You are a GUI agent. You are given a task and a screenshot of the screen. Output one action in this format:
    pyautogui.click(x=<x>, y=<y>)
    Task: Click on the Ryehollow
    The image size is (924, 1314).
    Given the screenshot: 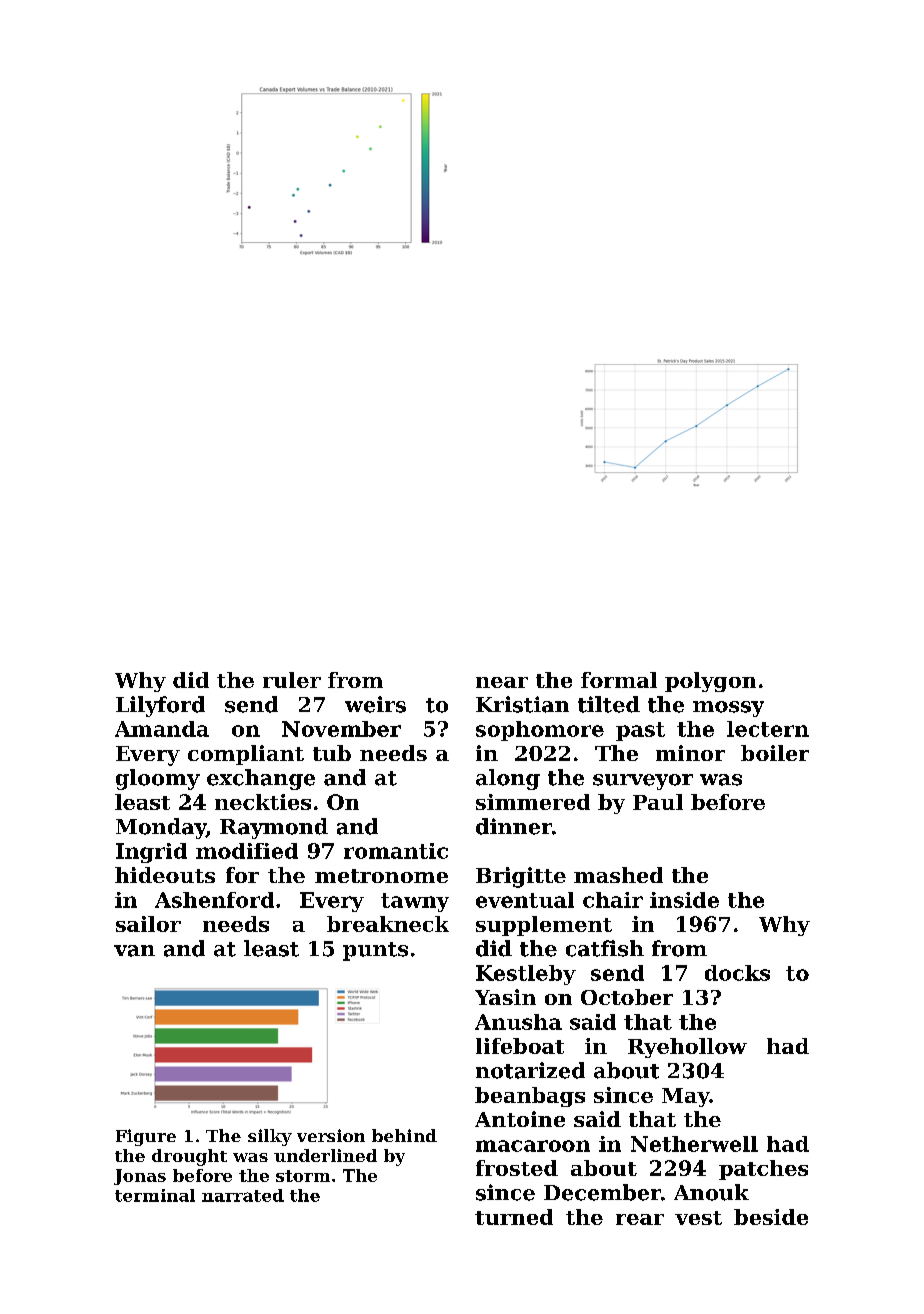 What is the action you would take?
    pyautogui.click(x=687, y=1048)
